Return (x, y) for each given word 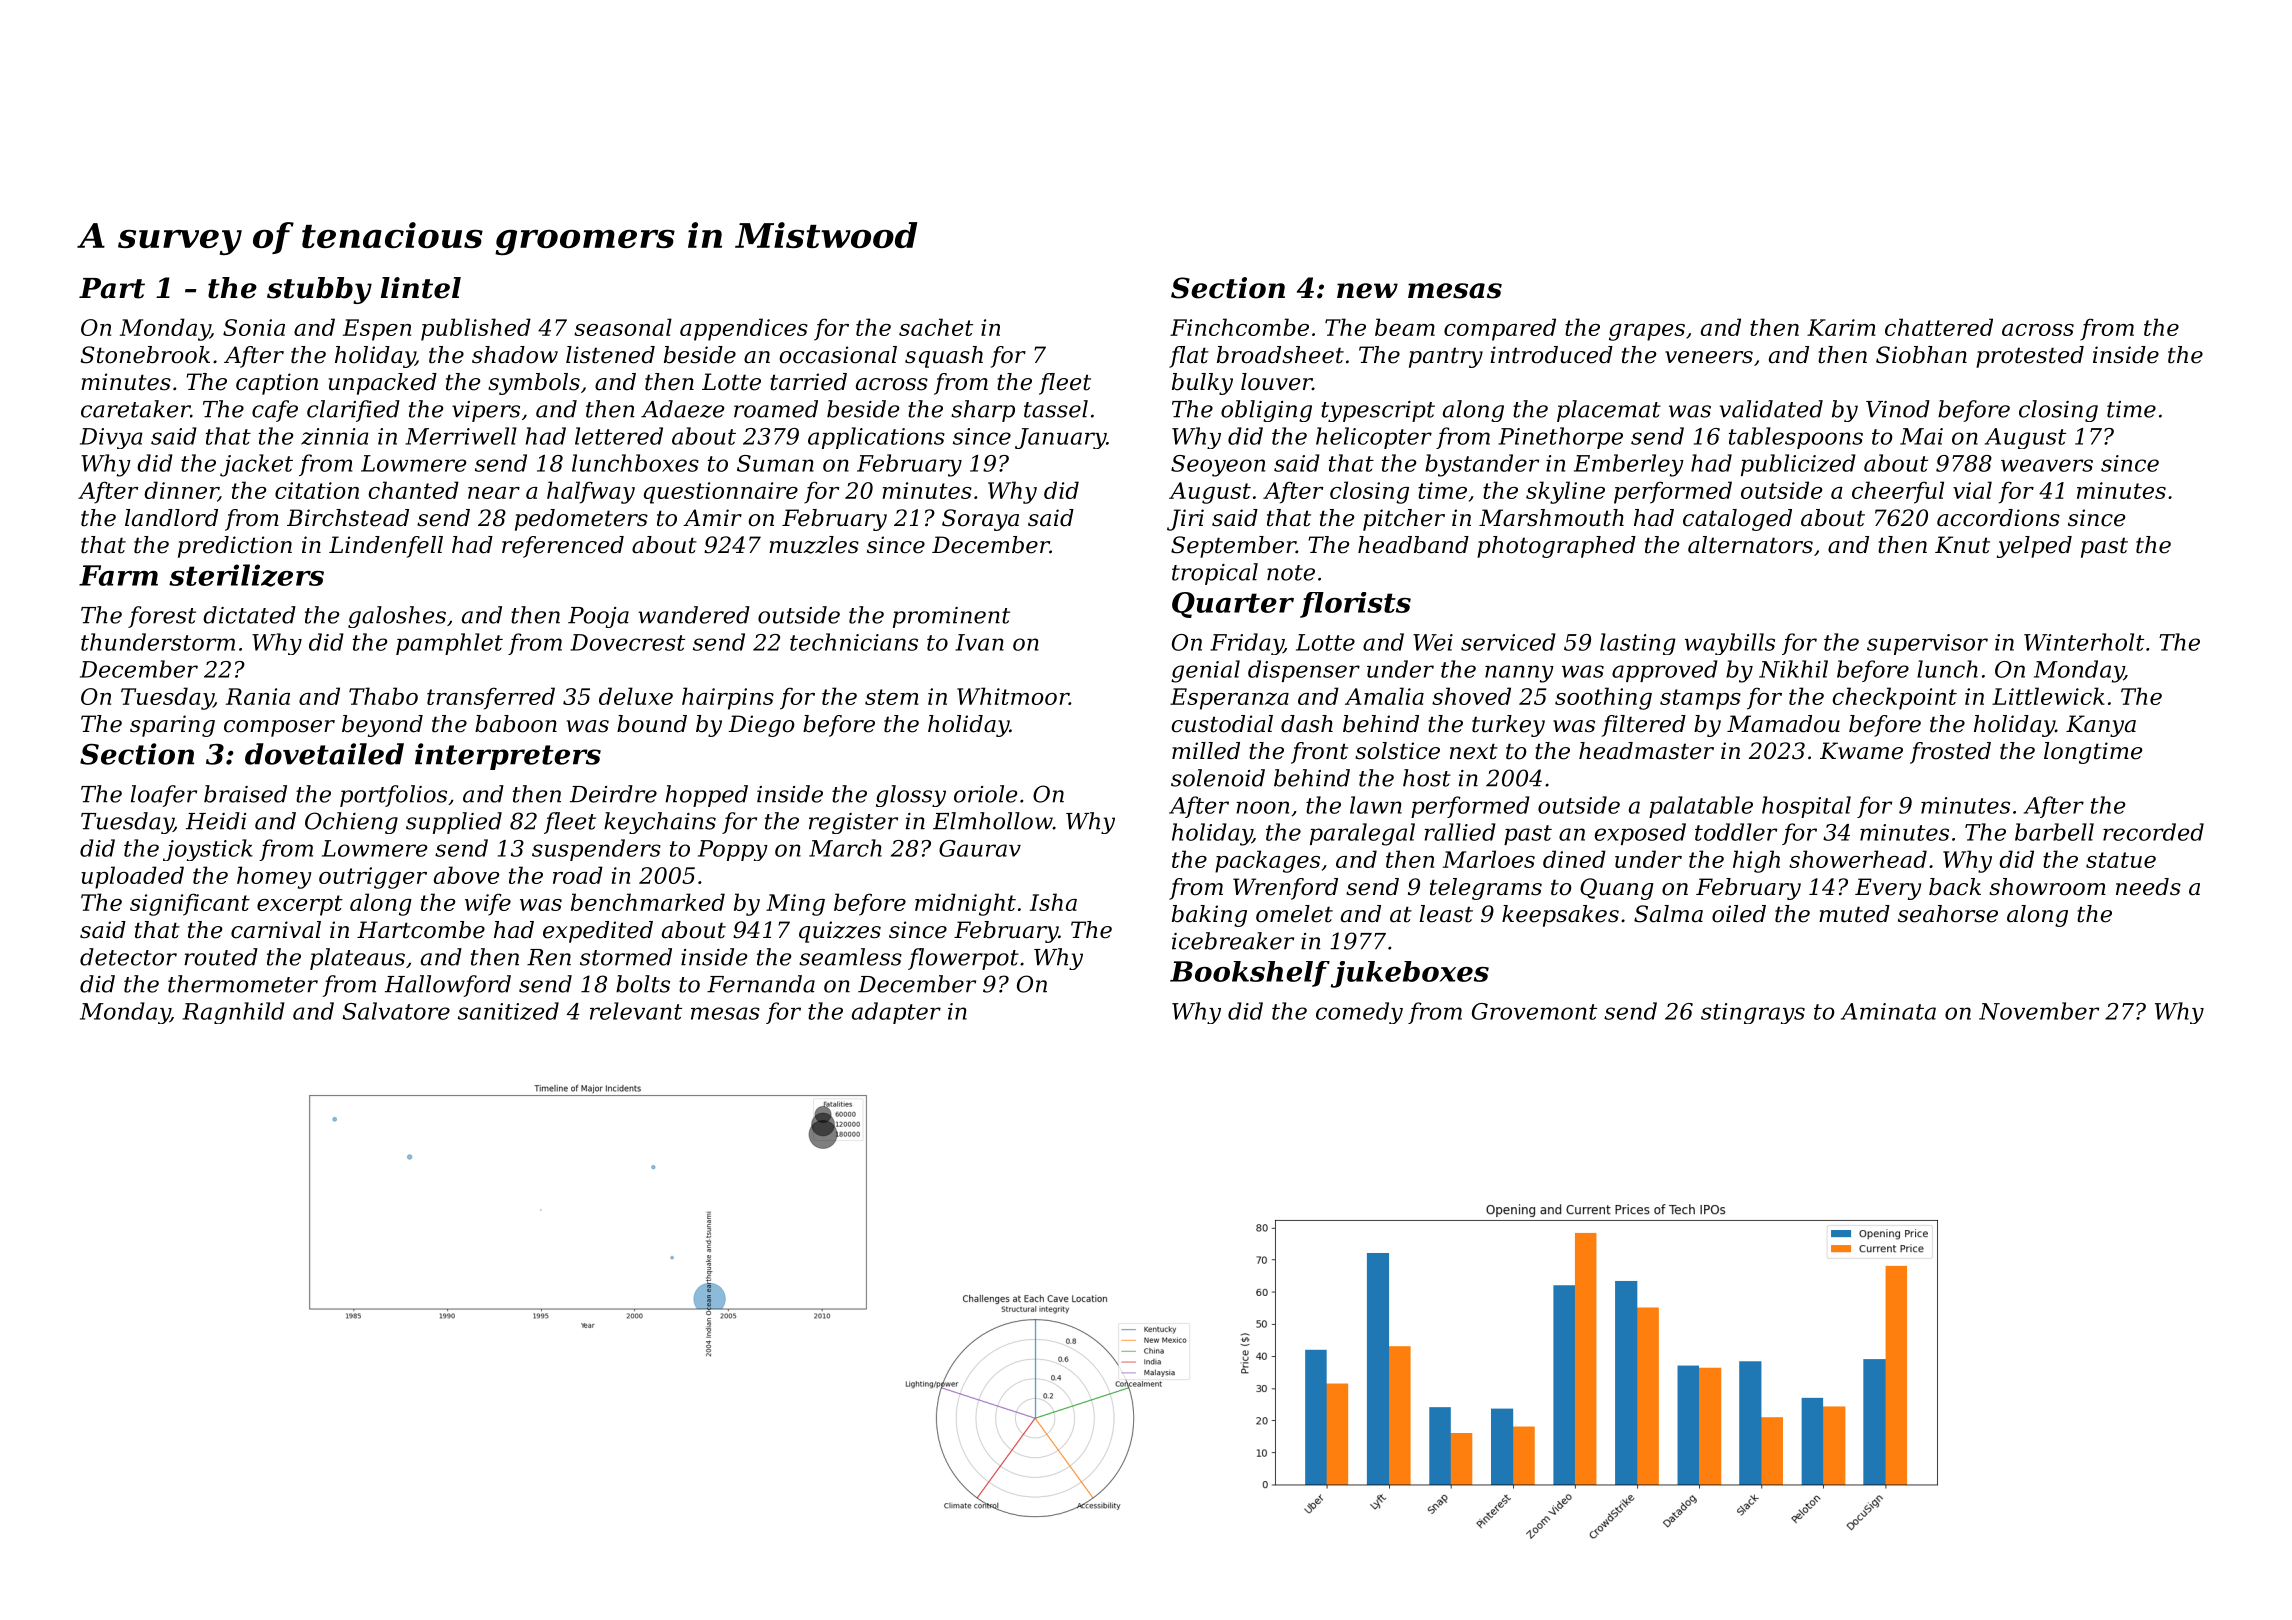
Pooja (598, 617)
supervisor (1927, 644)
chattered (1939, 327)
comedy (1359, 1013)
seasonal (623, 327)
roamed (776, 409)
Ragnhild (233, 1013)
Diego (762, 726)
